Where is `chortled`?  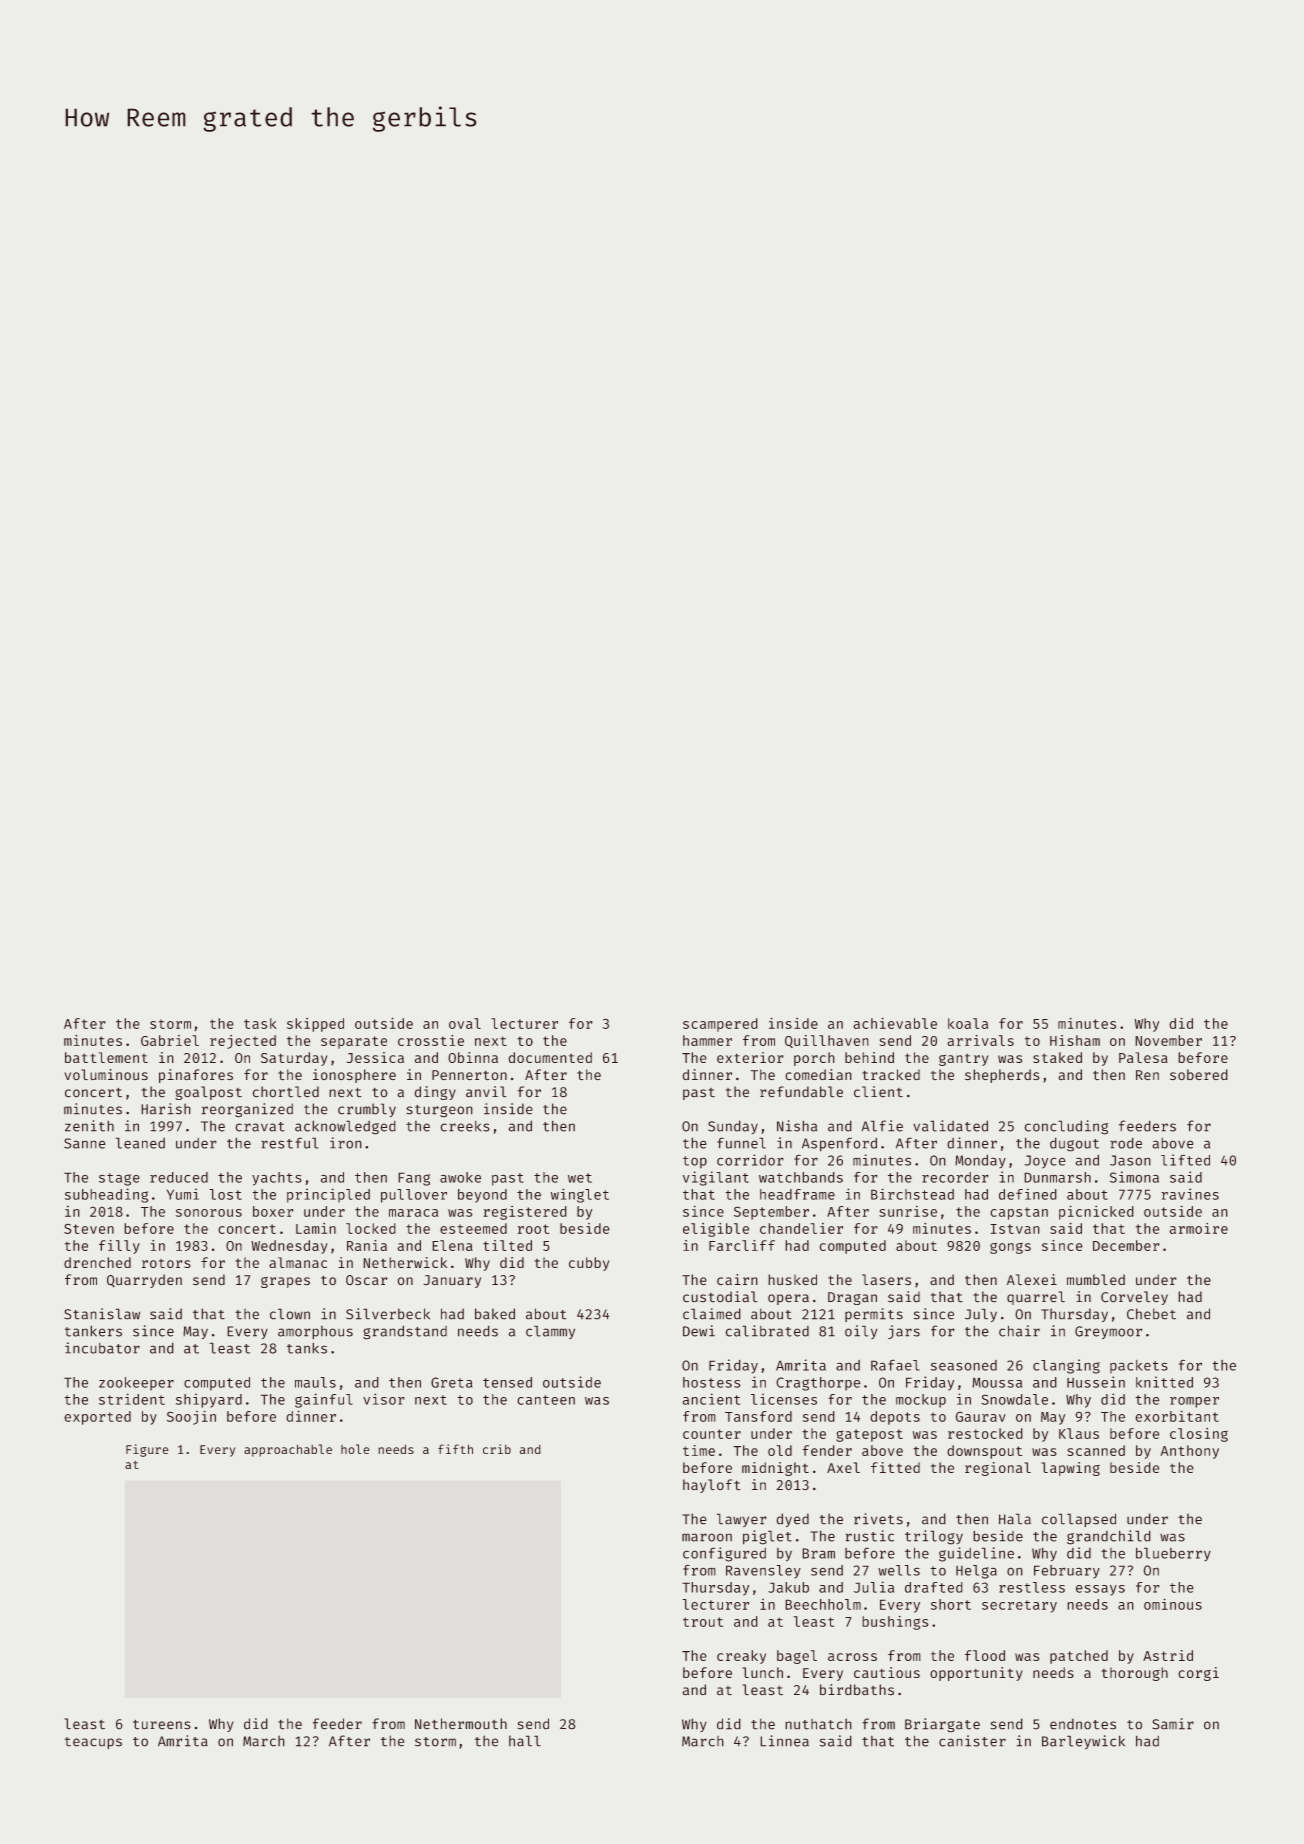 chortled is located at coordinates (285, 1092).
